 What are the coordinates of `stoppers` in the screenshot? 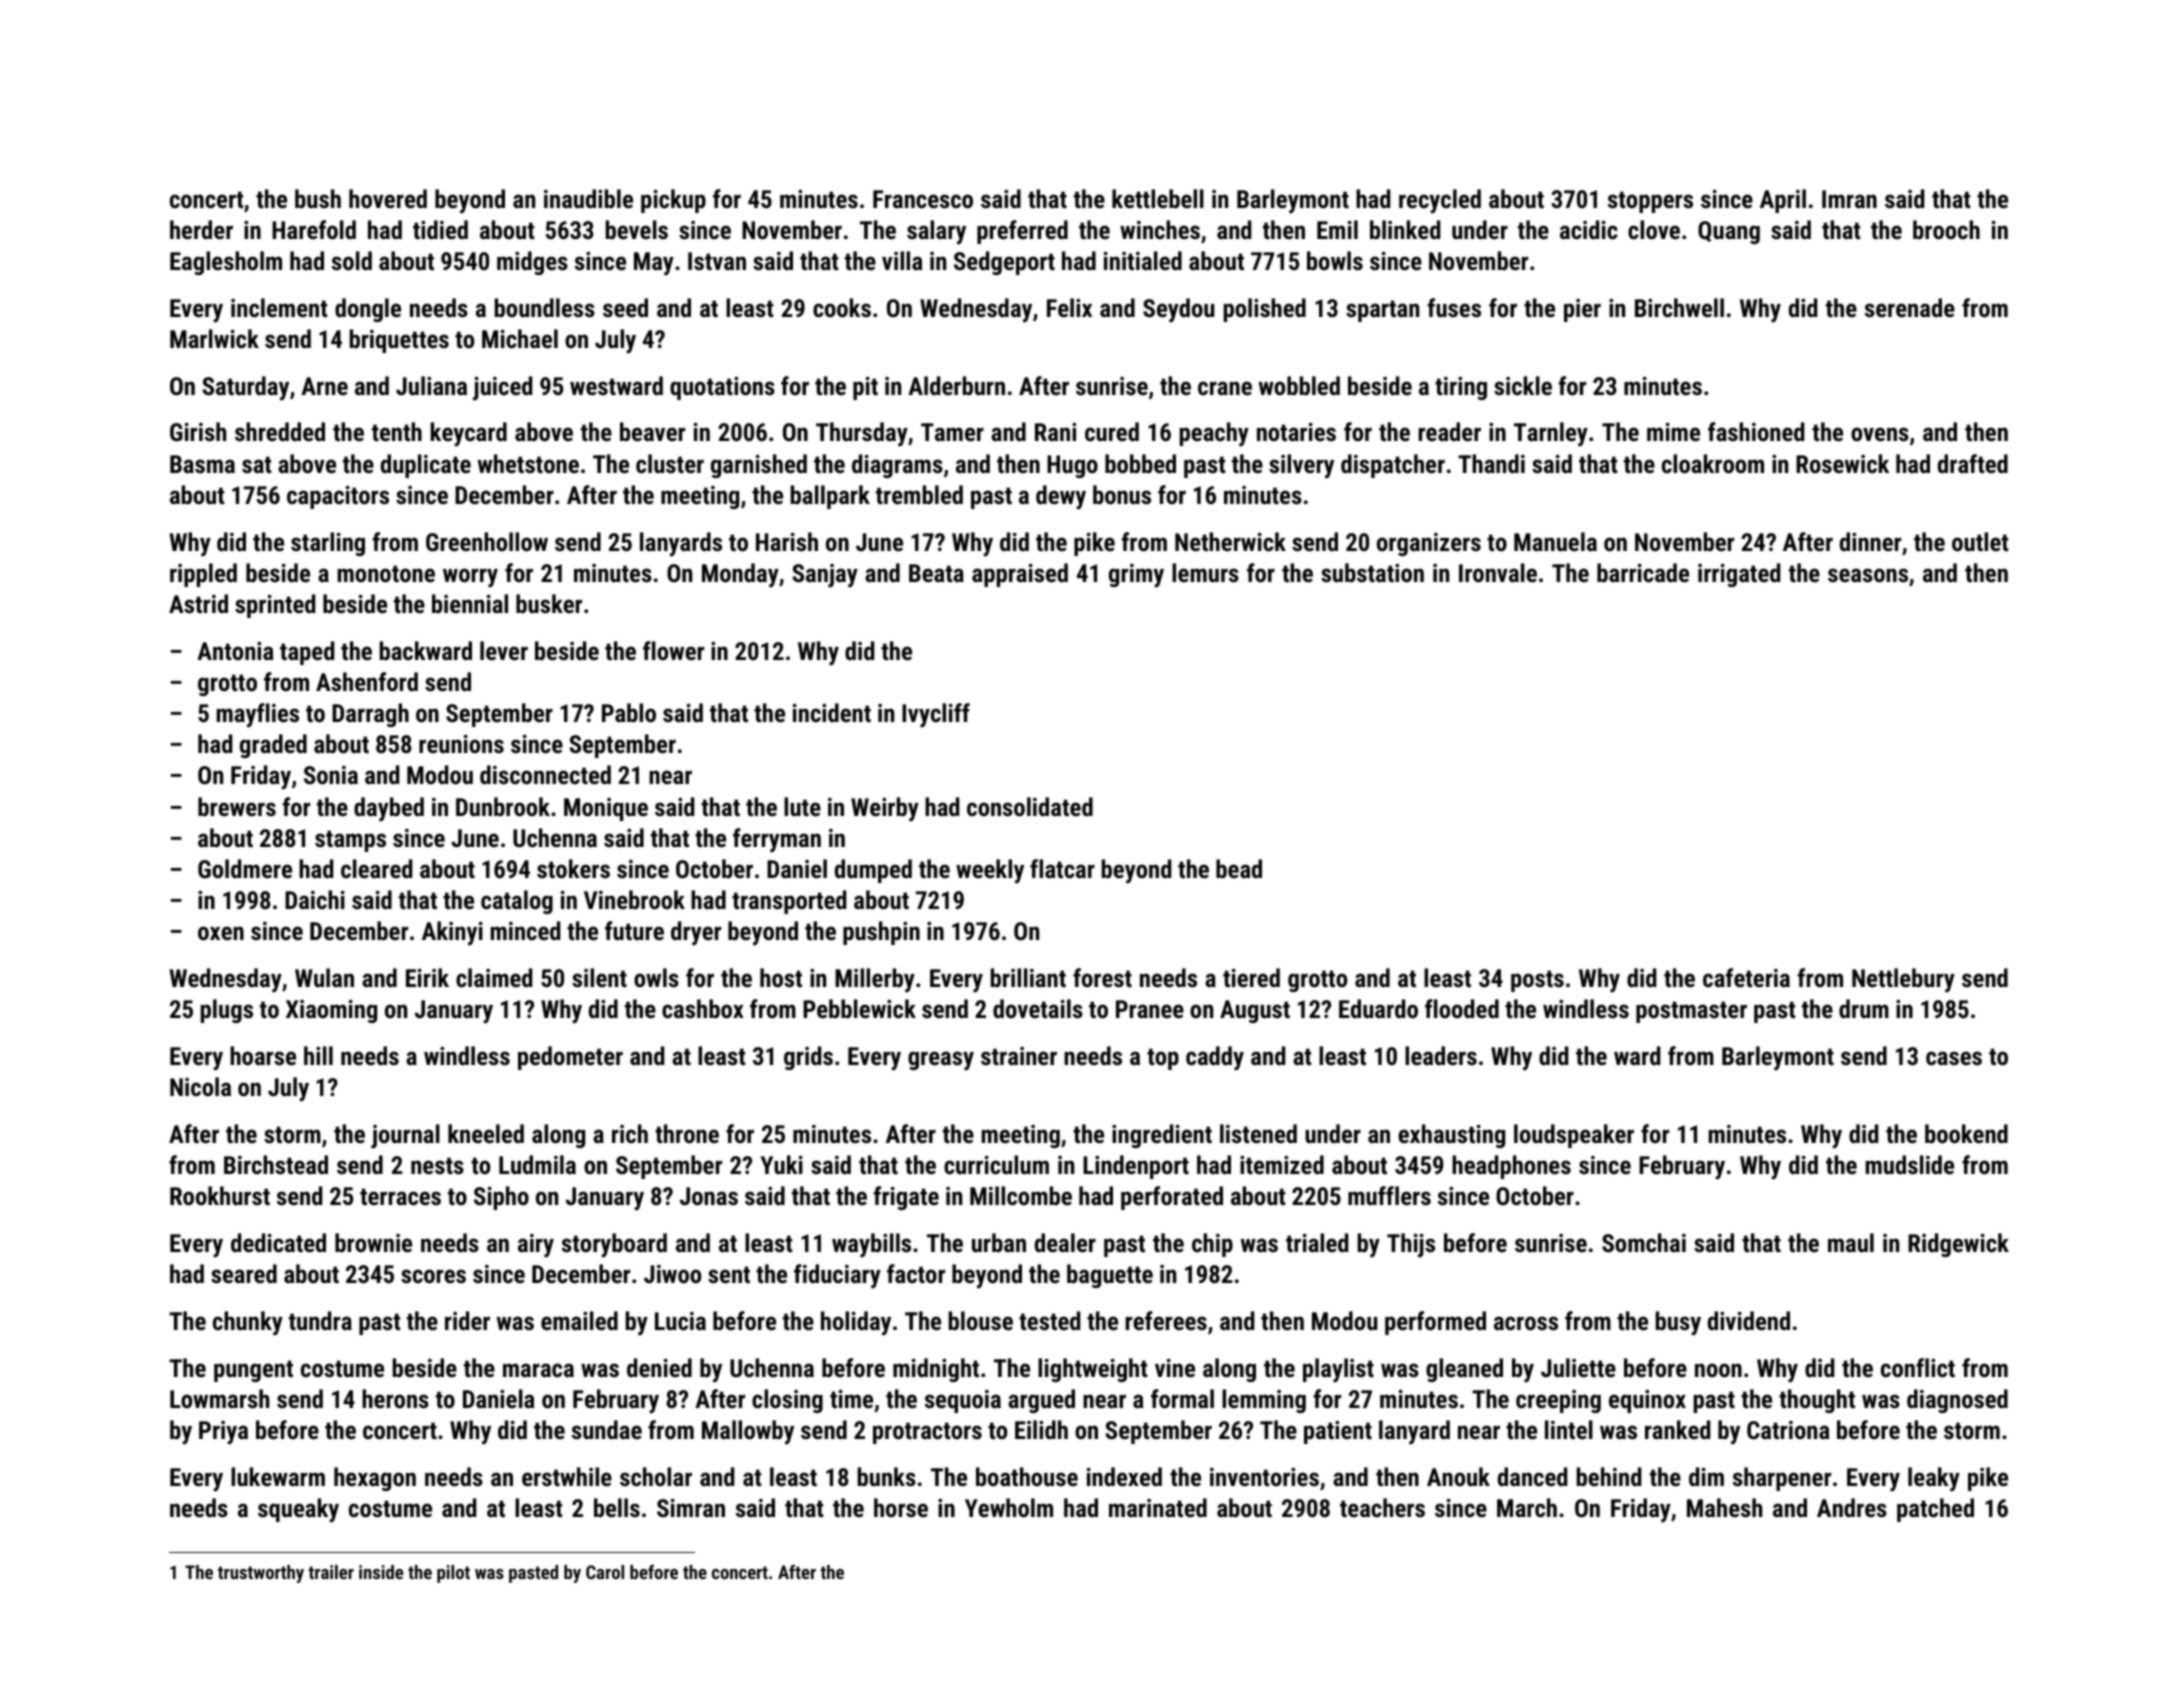 It's located at (1650, 202).
